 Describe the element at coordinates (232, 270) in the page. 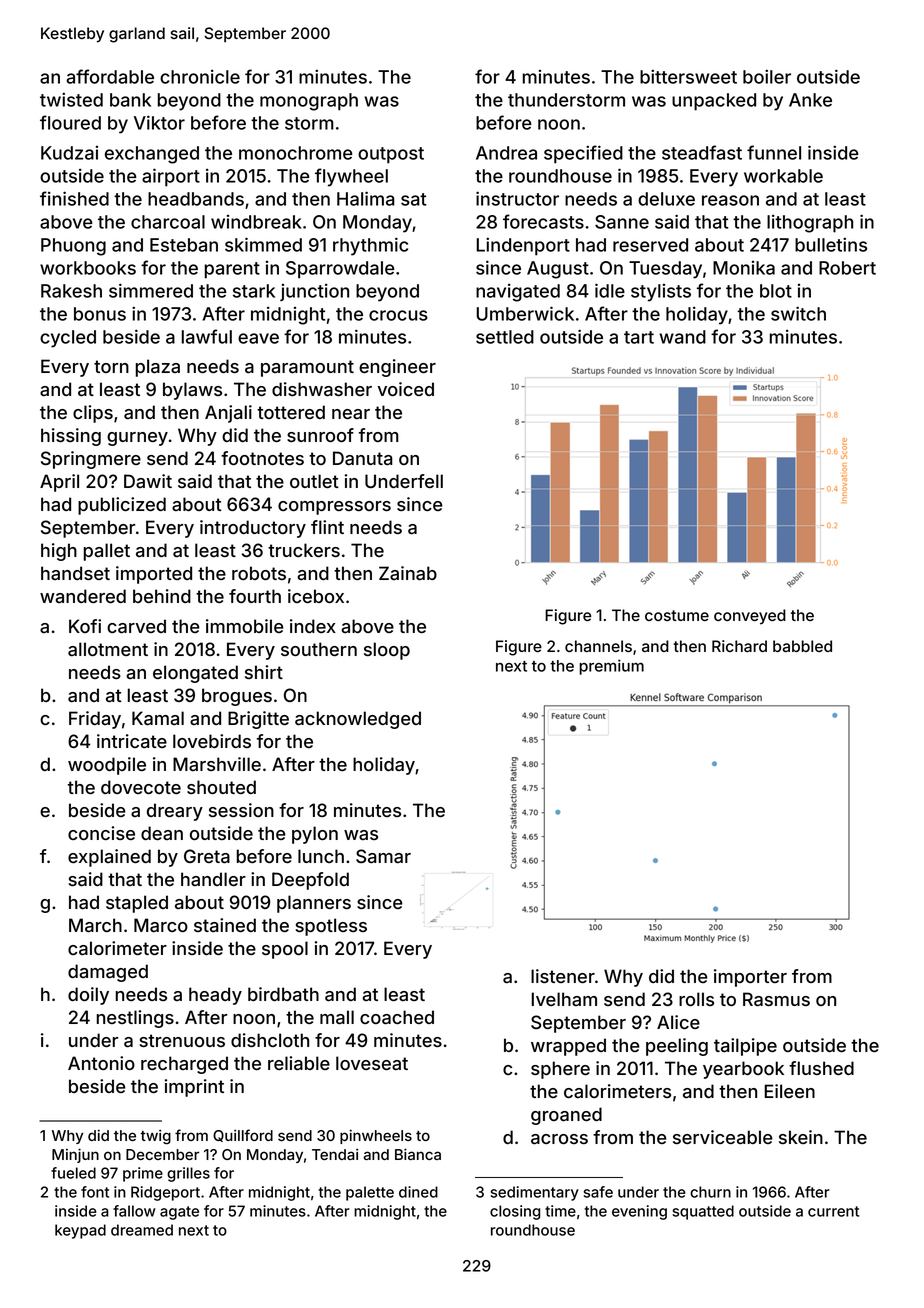

I see `parent` at that location.
